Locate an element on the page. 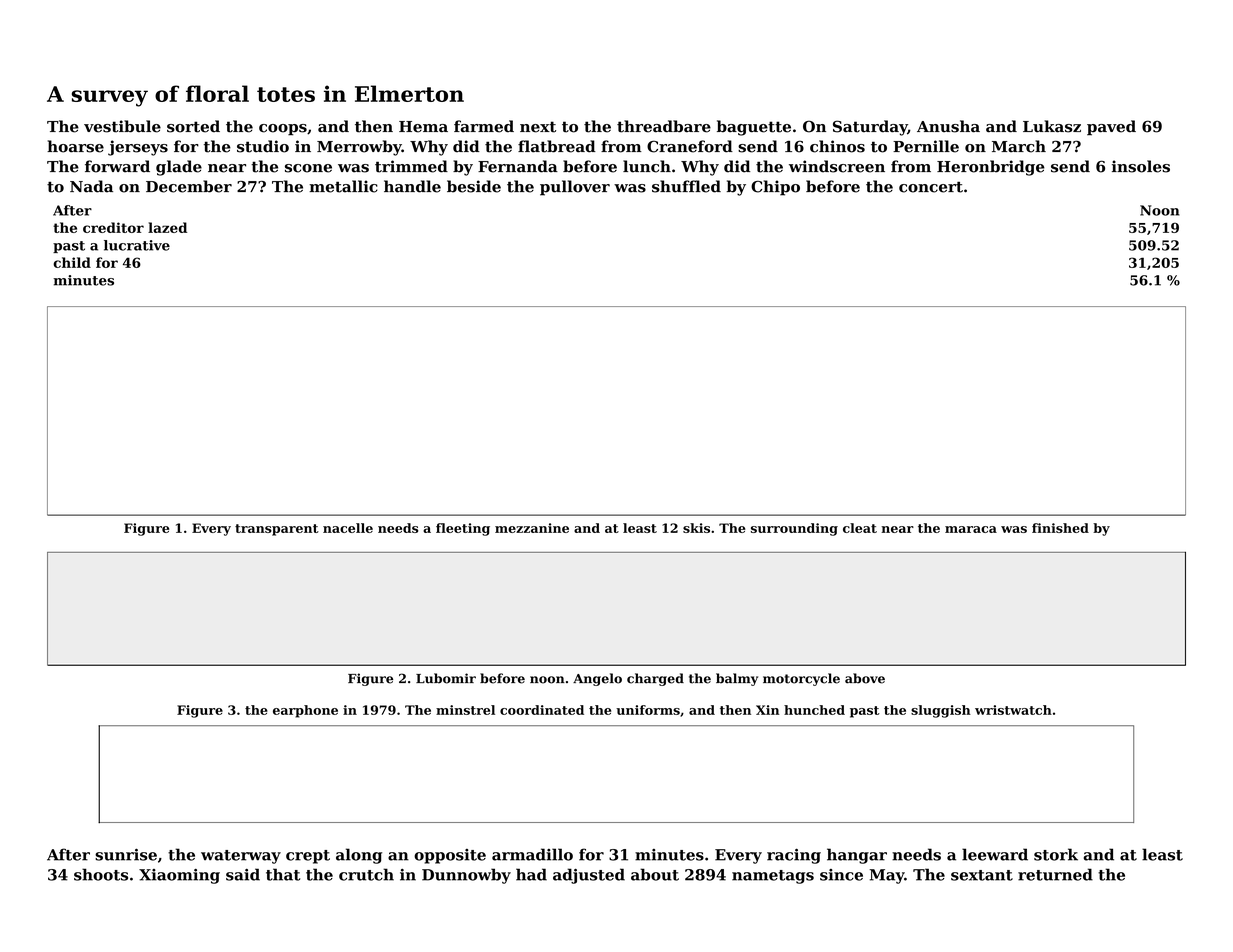 The width and height of the page is (1233, 952). insoles is located at coordinates (1141, 166).
